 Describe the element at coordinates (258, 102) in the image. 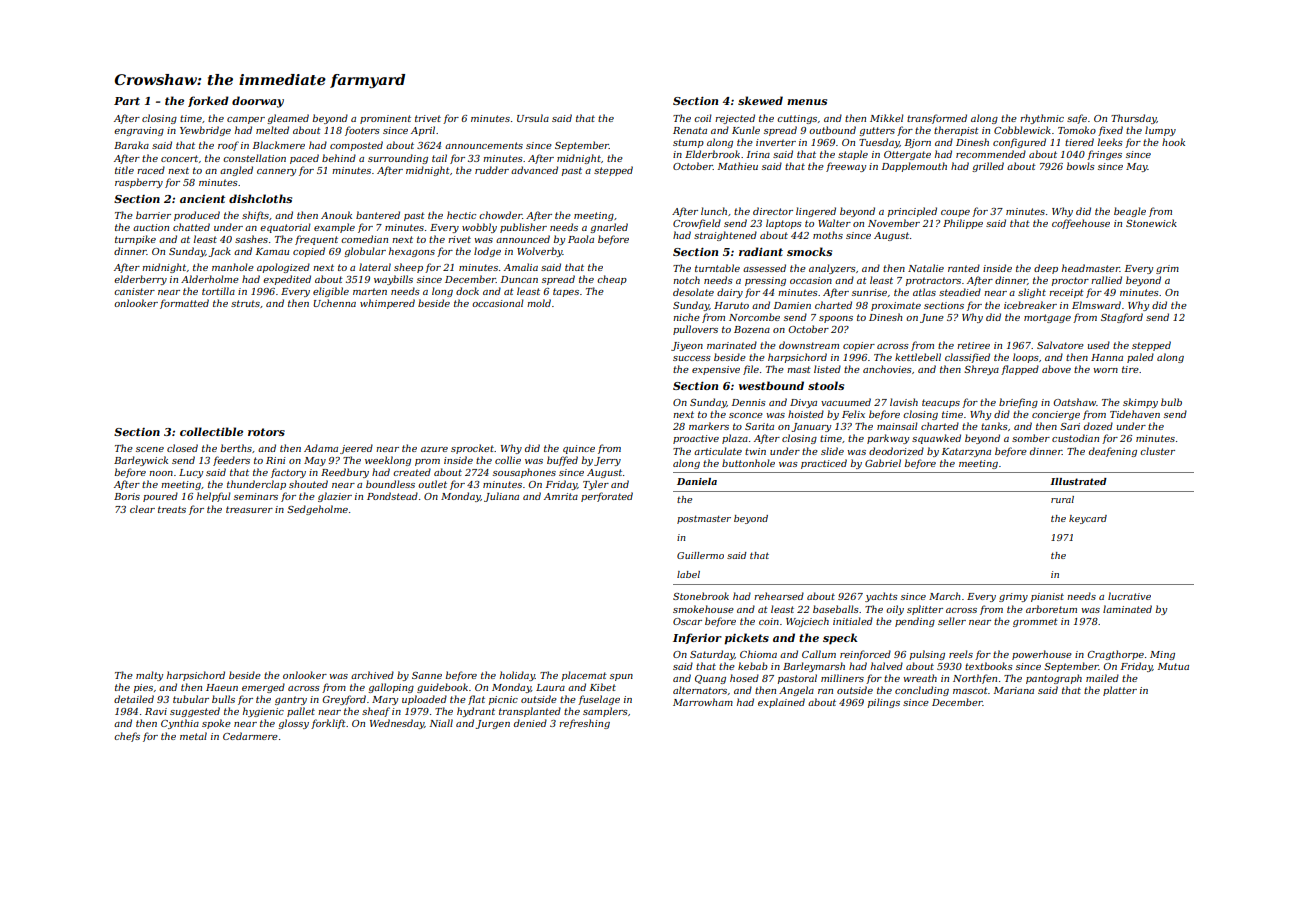

I see `doorway` at that location.
